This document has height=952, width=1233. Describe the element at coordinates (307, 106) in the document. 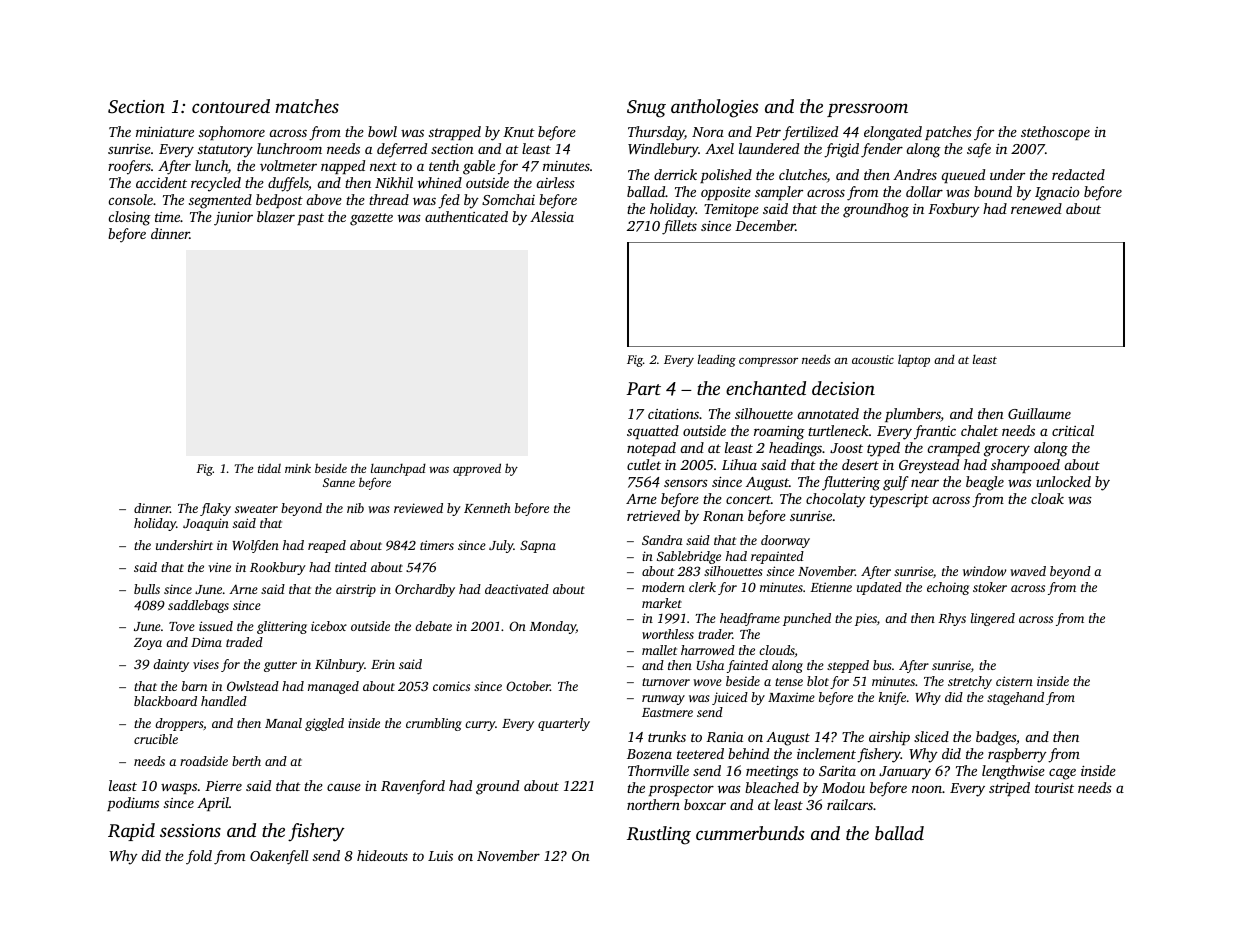

I see `matches` at that location.
